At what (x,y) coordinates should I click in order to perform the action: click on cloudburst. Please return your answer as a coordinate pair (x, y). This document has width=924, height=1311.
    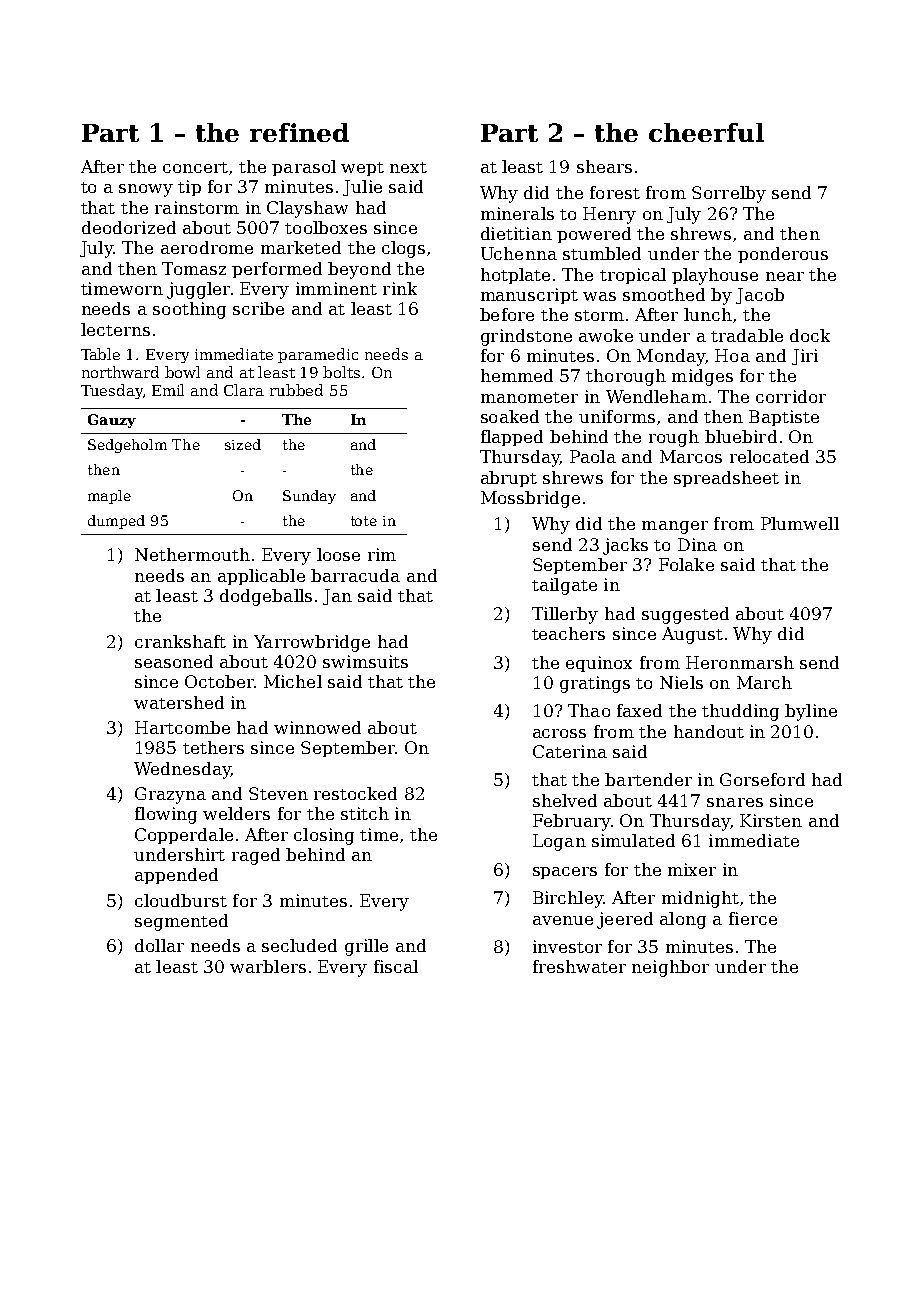
    Looking at the image, I should click on (181, 900).
